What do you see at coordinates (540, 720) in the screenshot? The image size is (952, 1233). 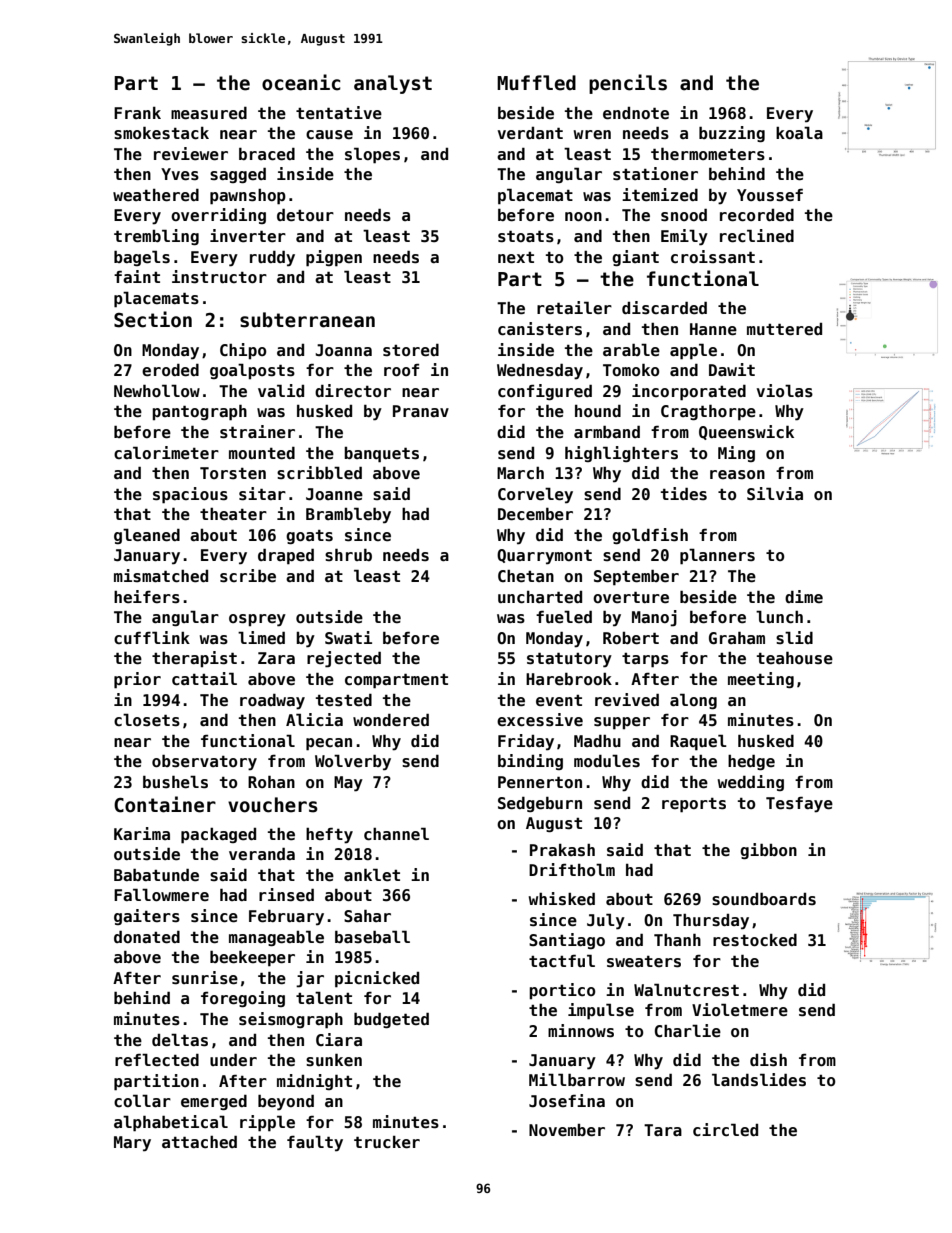 I see `excessive` at bounding box center [540, 720].
